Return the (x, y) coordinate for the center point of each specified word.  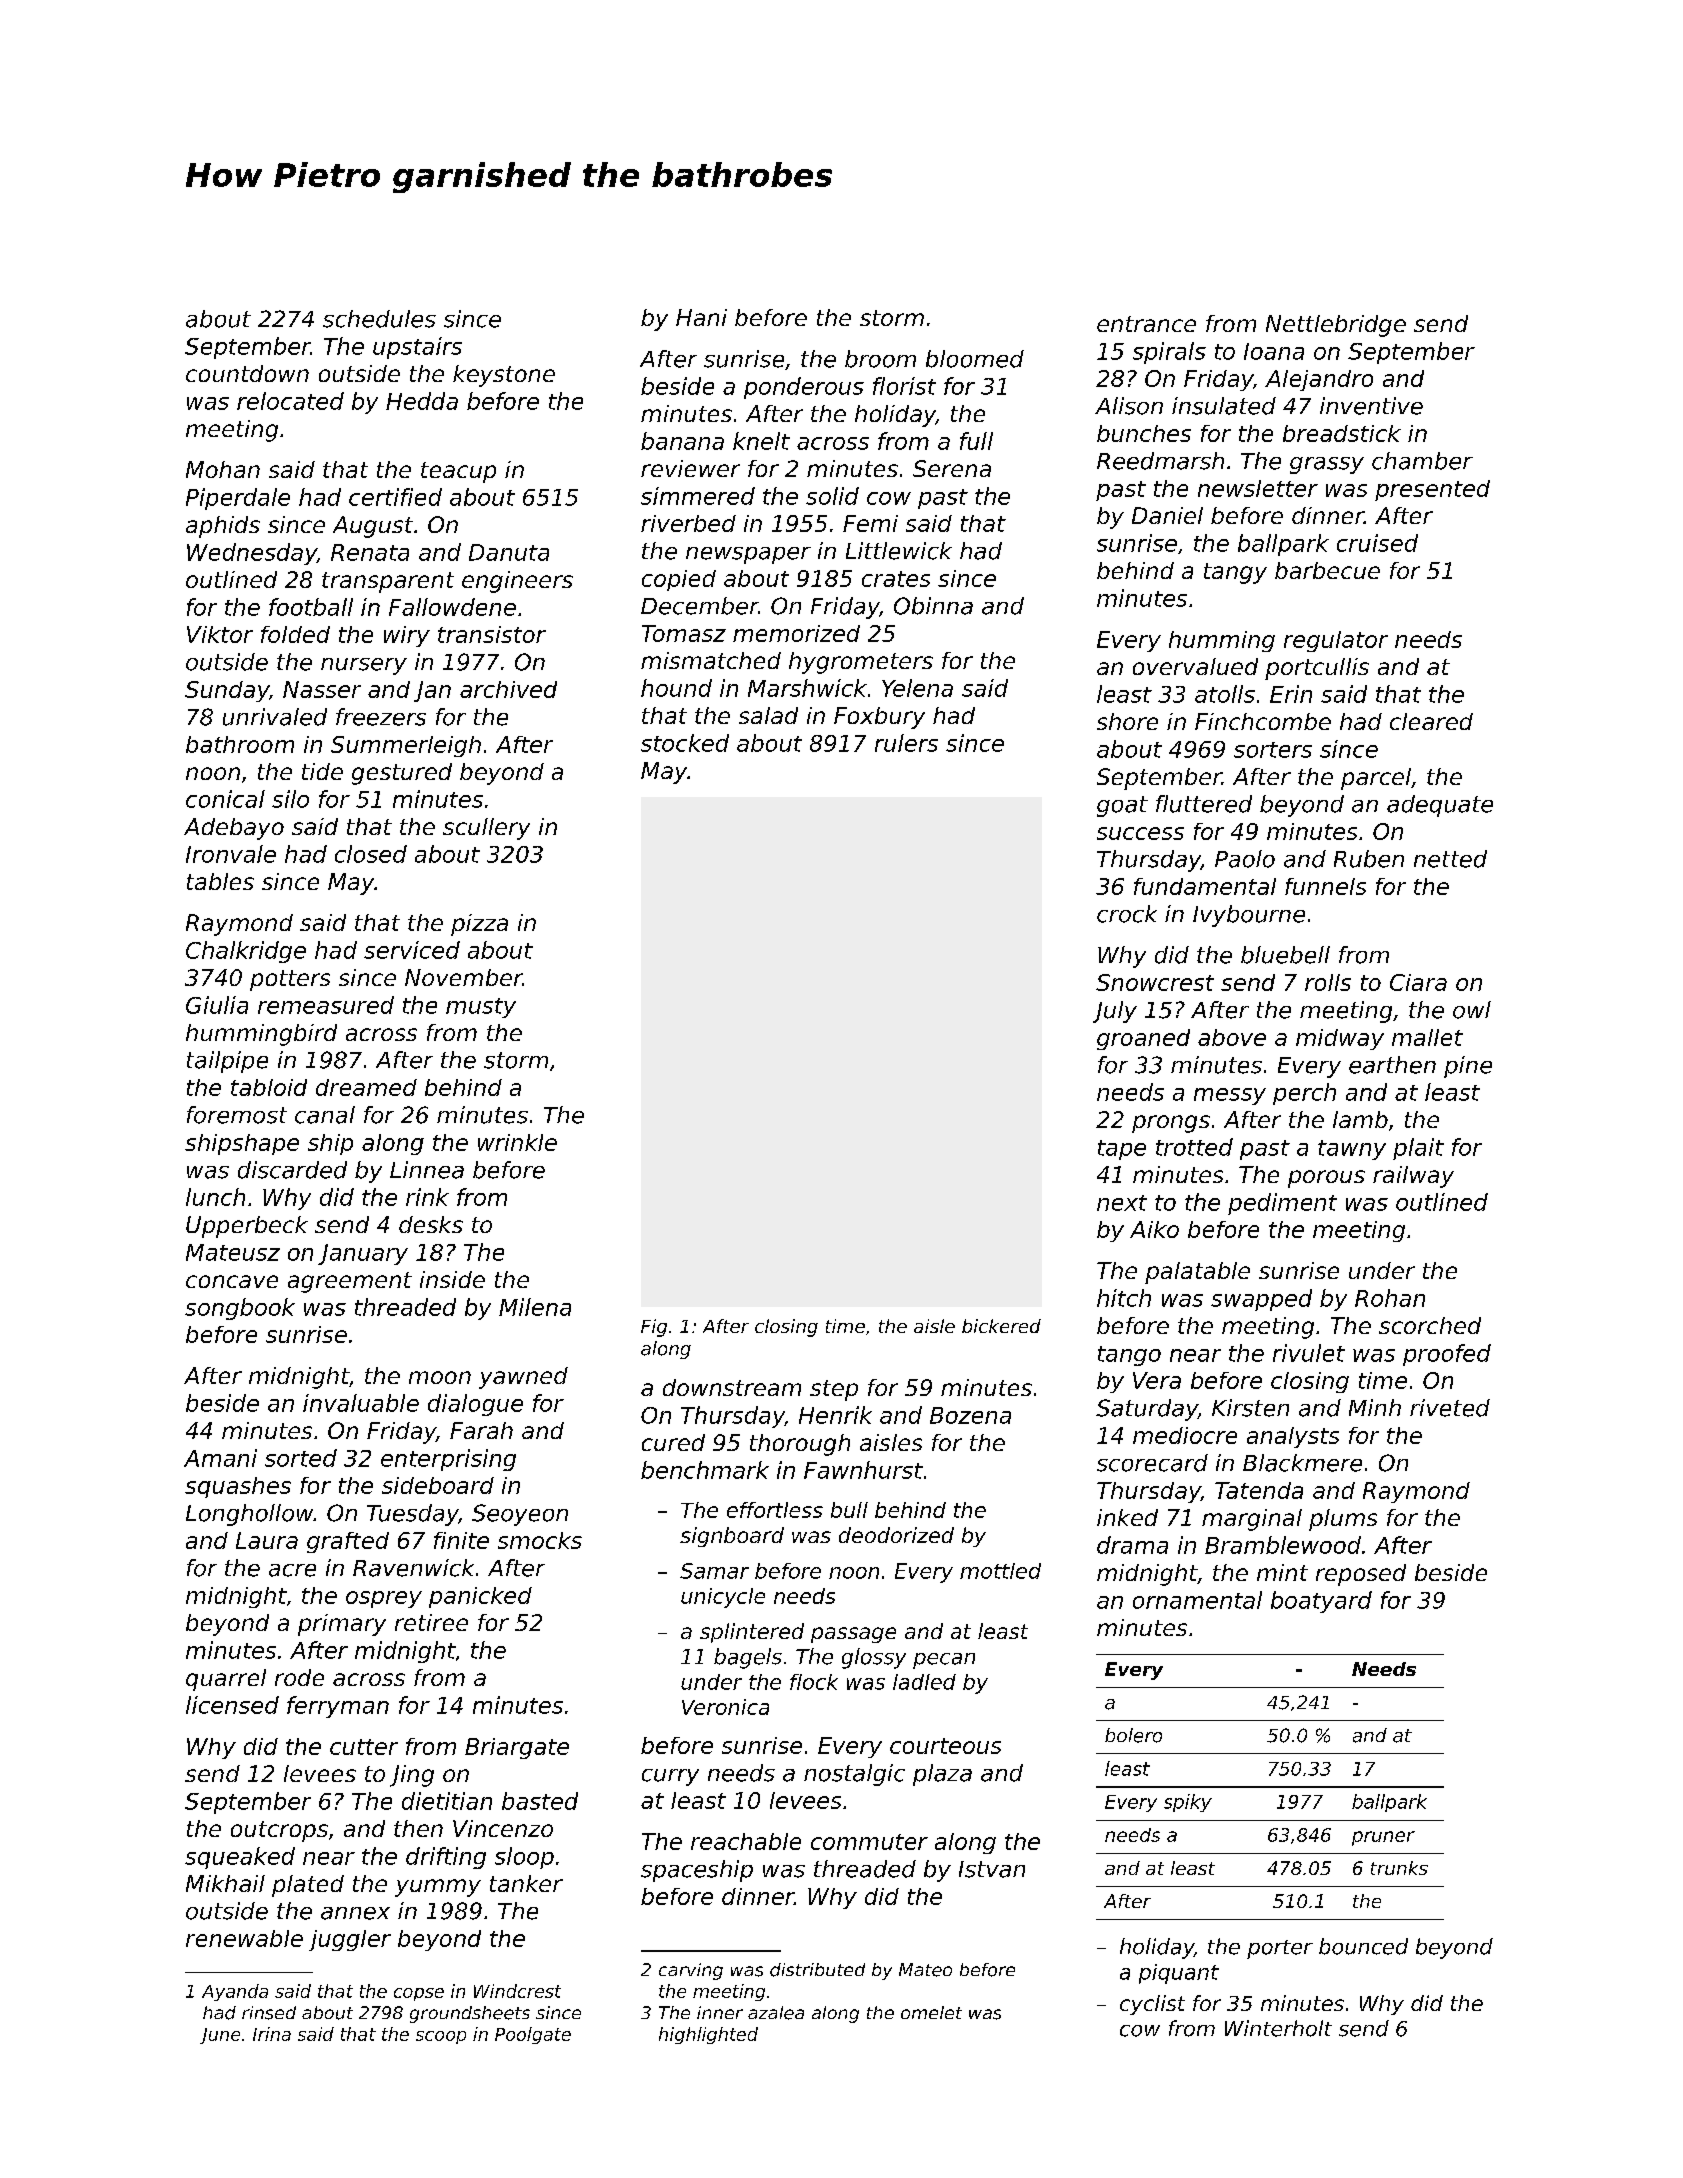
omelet (931, 2012)
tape (1122, 1150)
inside (452, 1279)
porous (1326, 1179)
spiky (1188, 1803)
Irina (272, 2034)
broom (880, 359)
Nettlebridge (1336, 326)
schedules (379, 319)
